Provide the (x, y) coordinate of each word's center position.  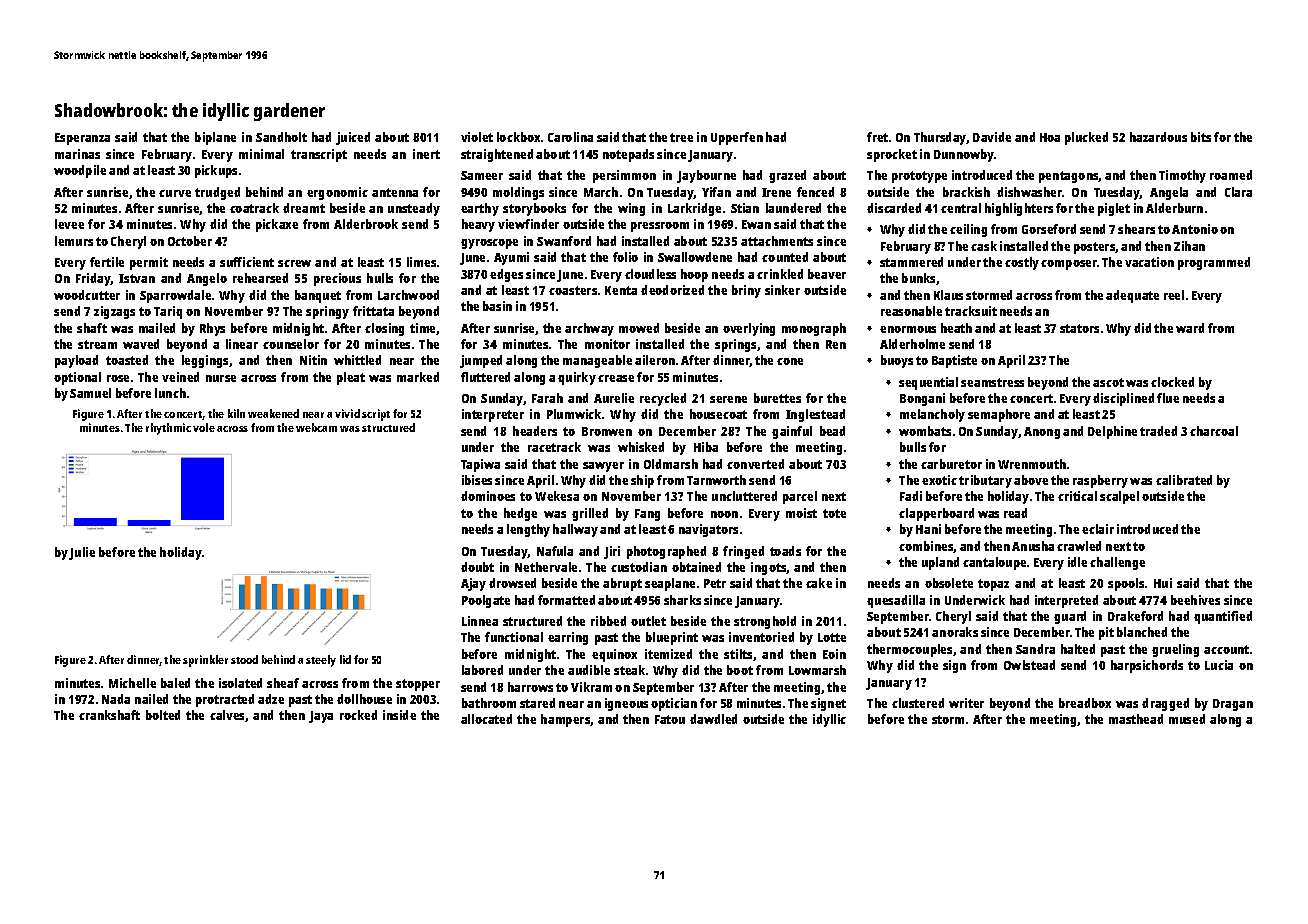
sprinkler (205, 661)
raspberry (1100, 481)
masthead (1136, 719)
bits (1201, 137)
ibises (477, 480)
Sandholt (281, 137)
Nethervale (546, 567)
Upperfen (737, 138)
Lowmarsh (817, 670)
